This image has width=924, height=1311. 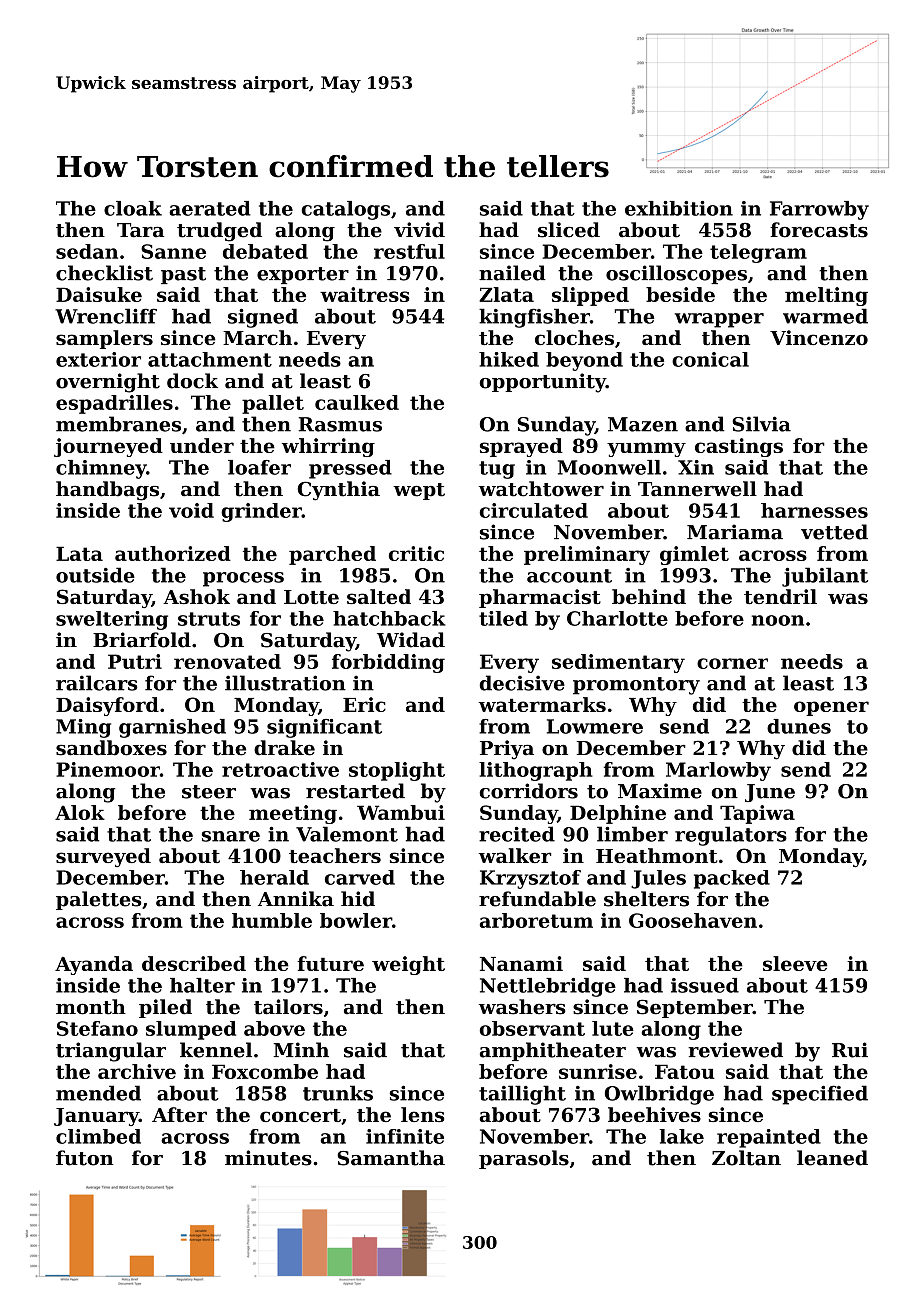 I want to click on caulked, so click(x=357, y=402).
